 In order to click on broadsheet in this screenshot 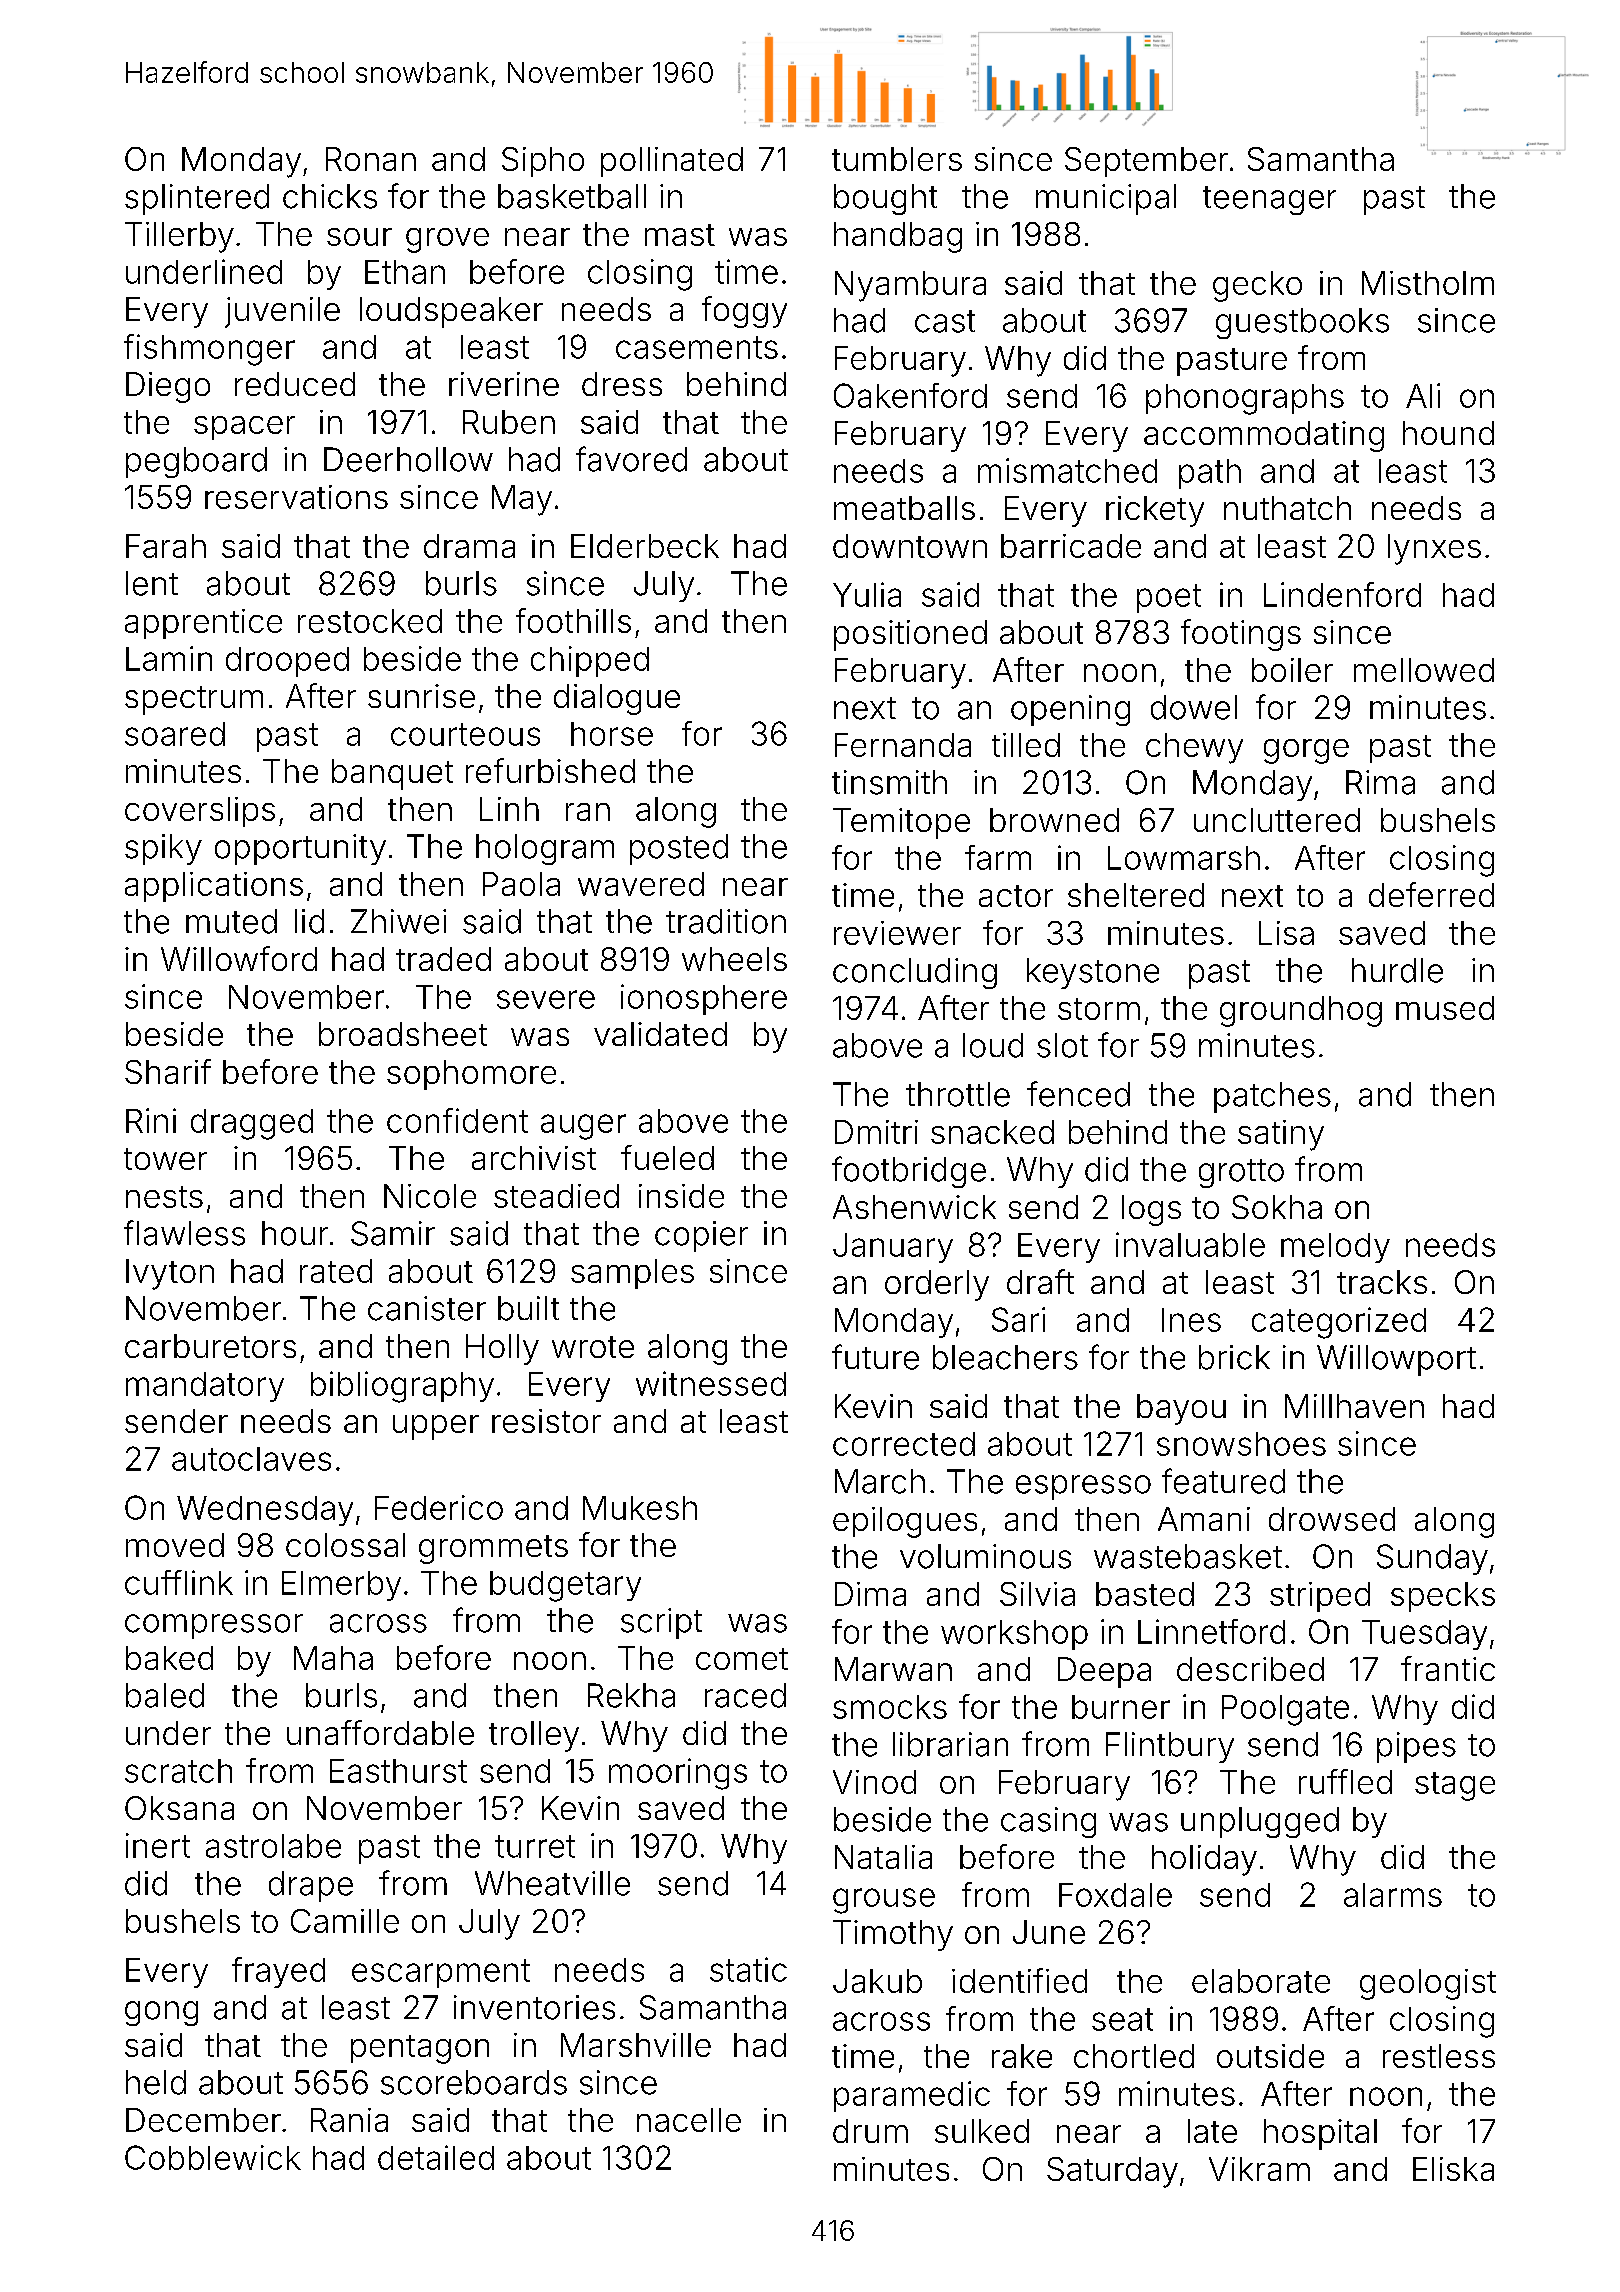, I will do `click(403, 1034)`.
